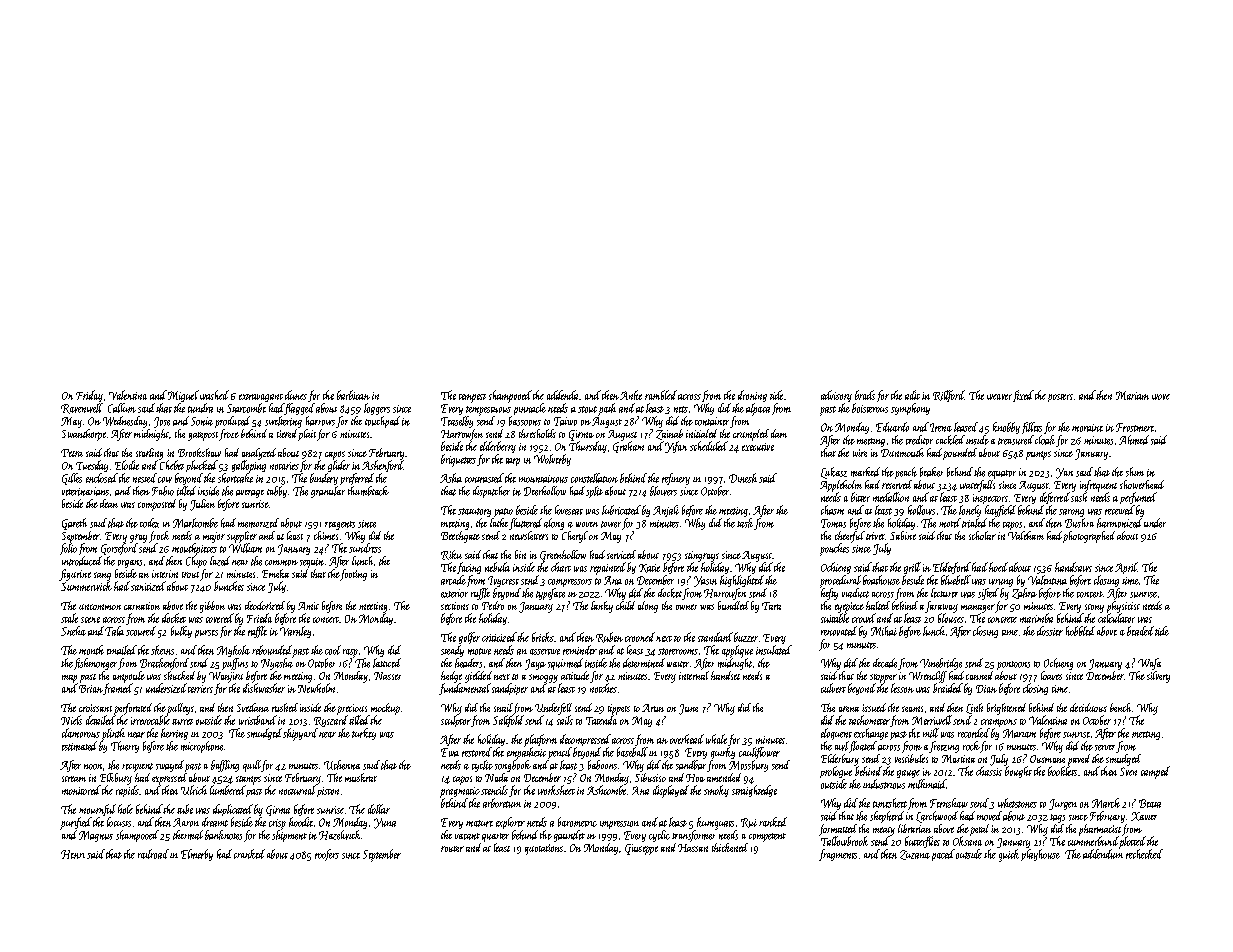 The width and height of the image is (1233, 952). What do you see at coordinates (299, 409) in the image?
I see `flagged` at bounding box center [299, 409].
